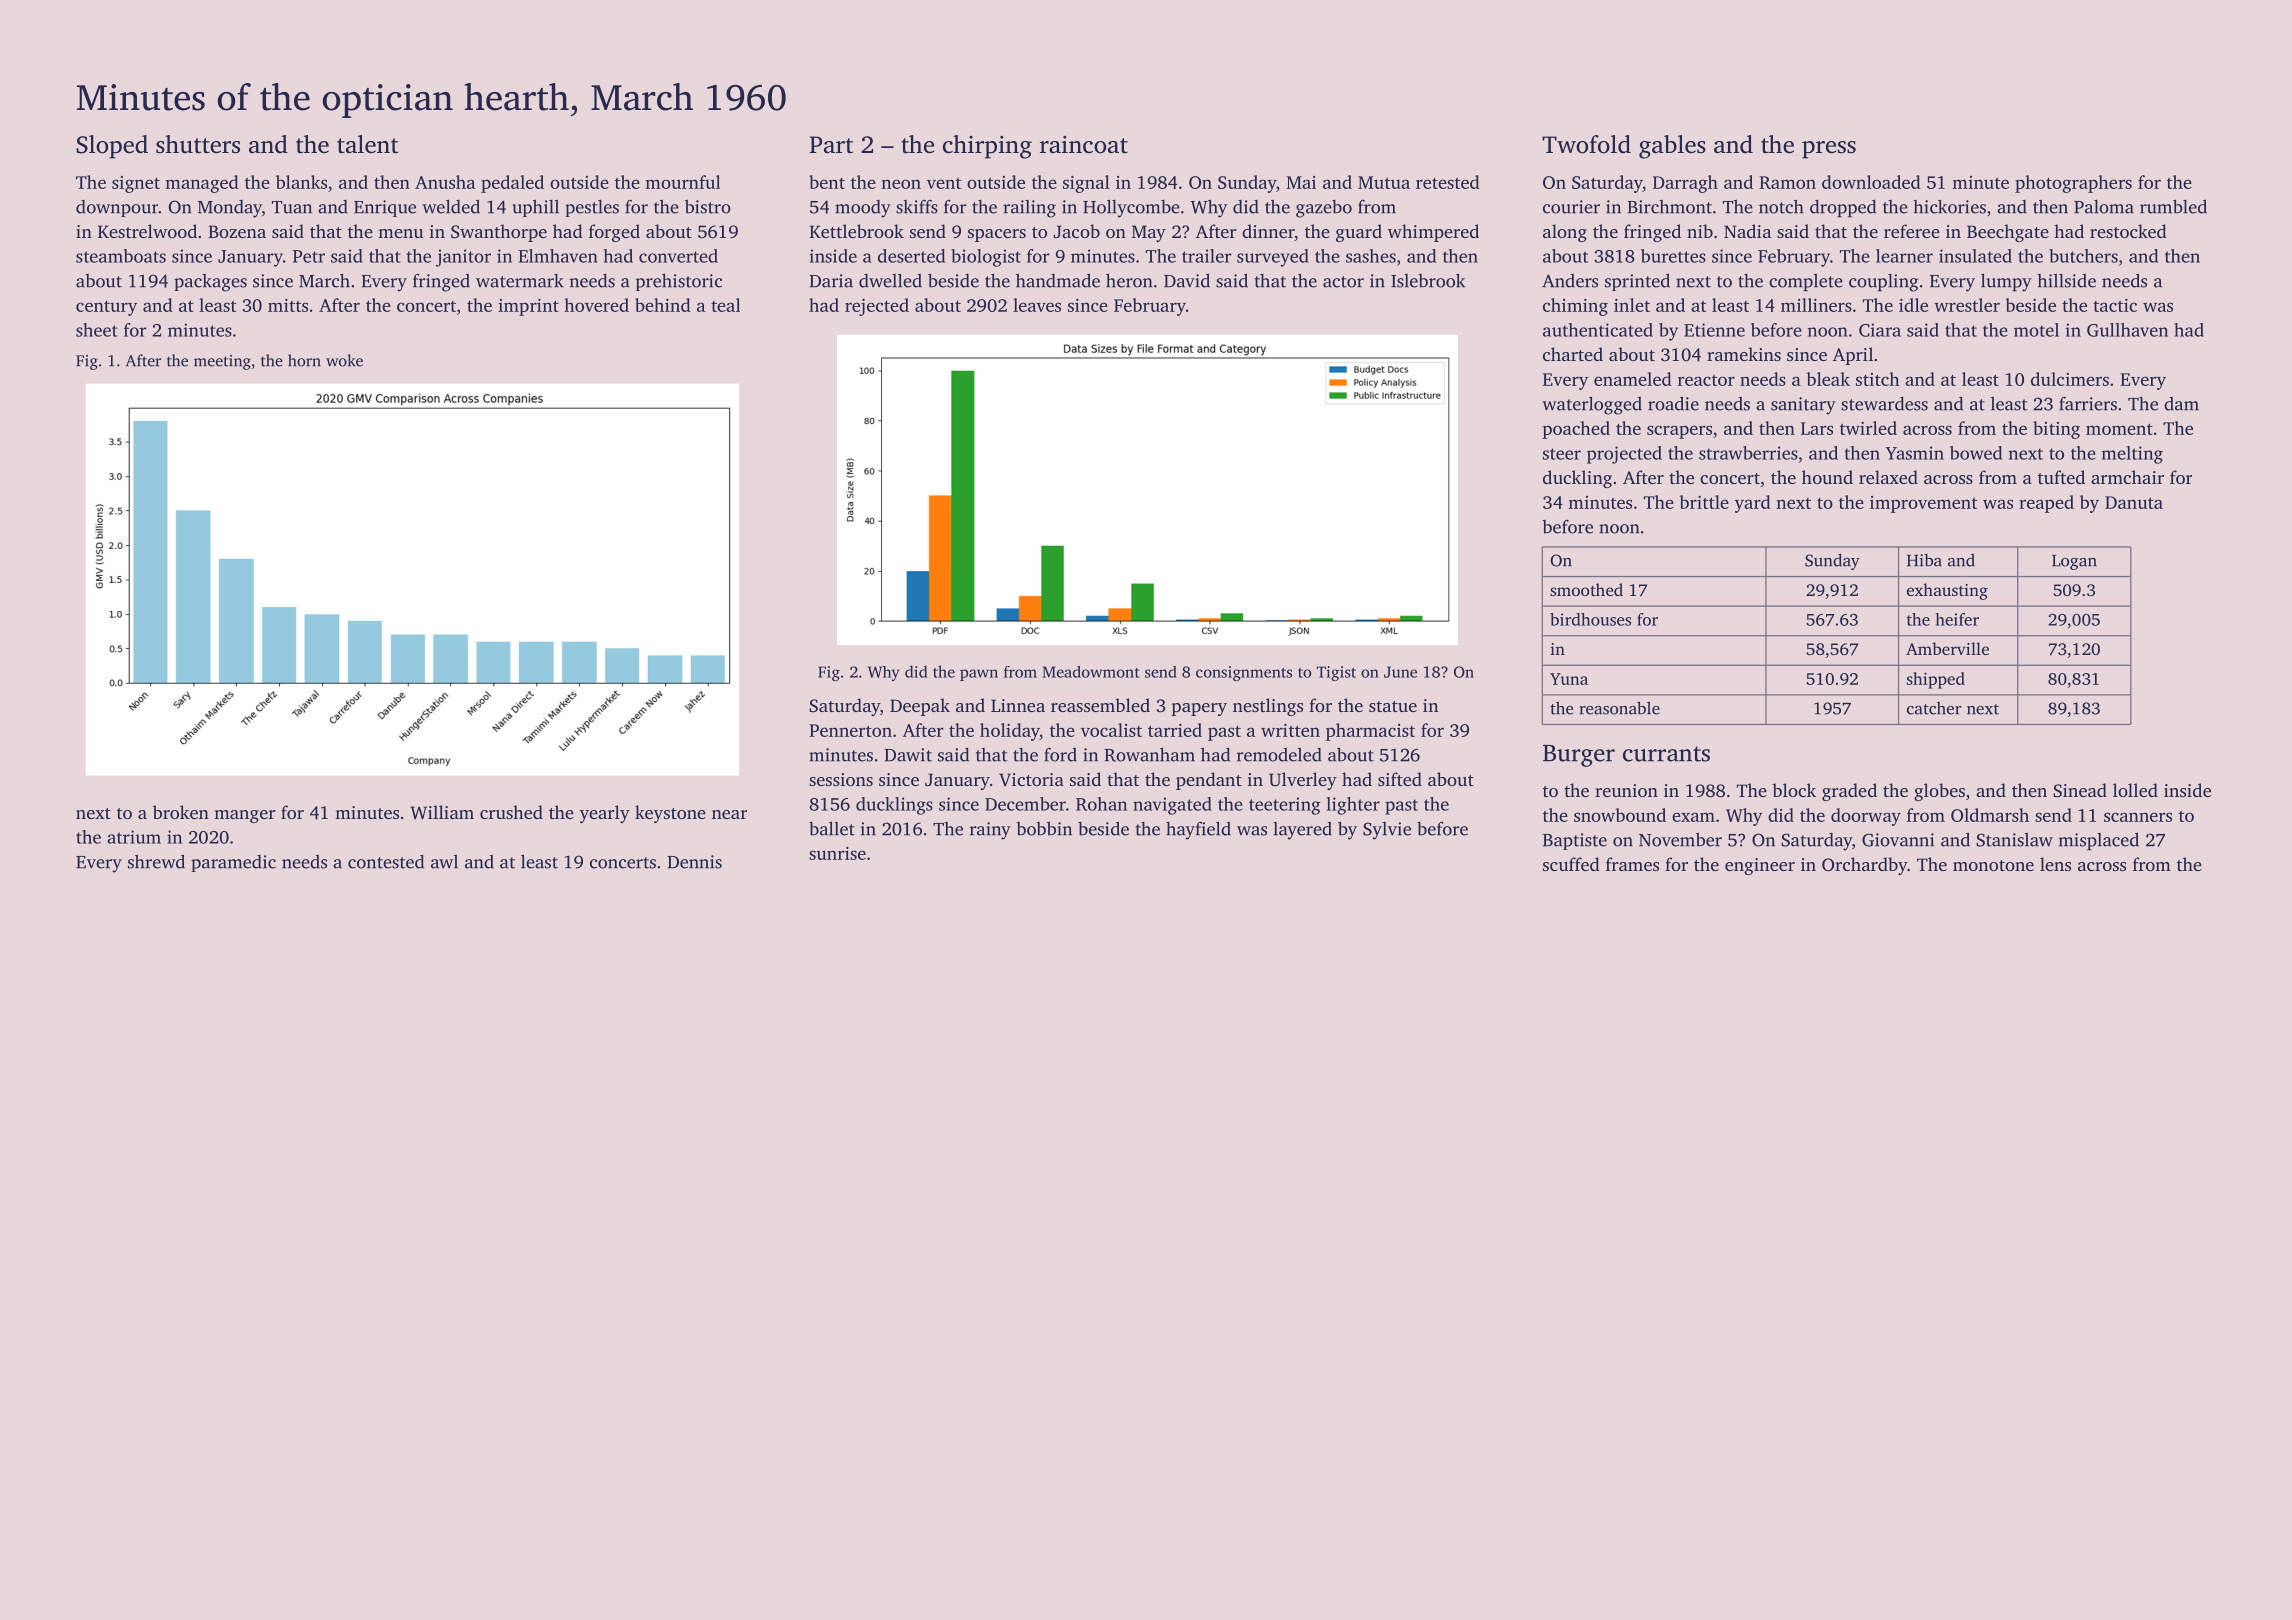 This screenshot has width=2292, height=1620. I want to click on meeting, so click(222, 362).
